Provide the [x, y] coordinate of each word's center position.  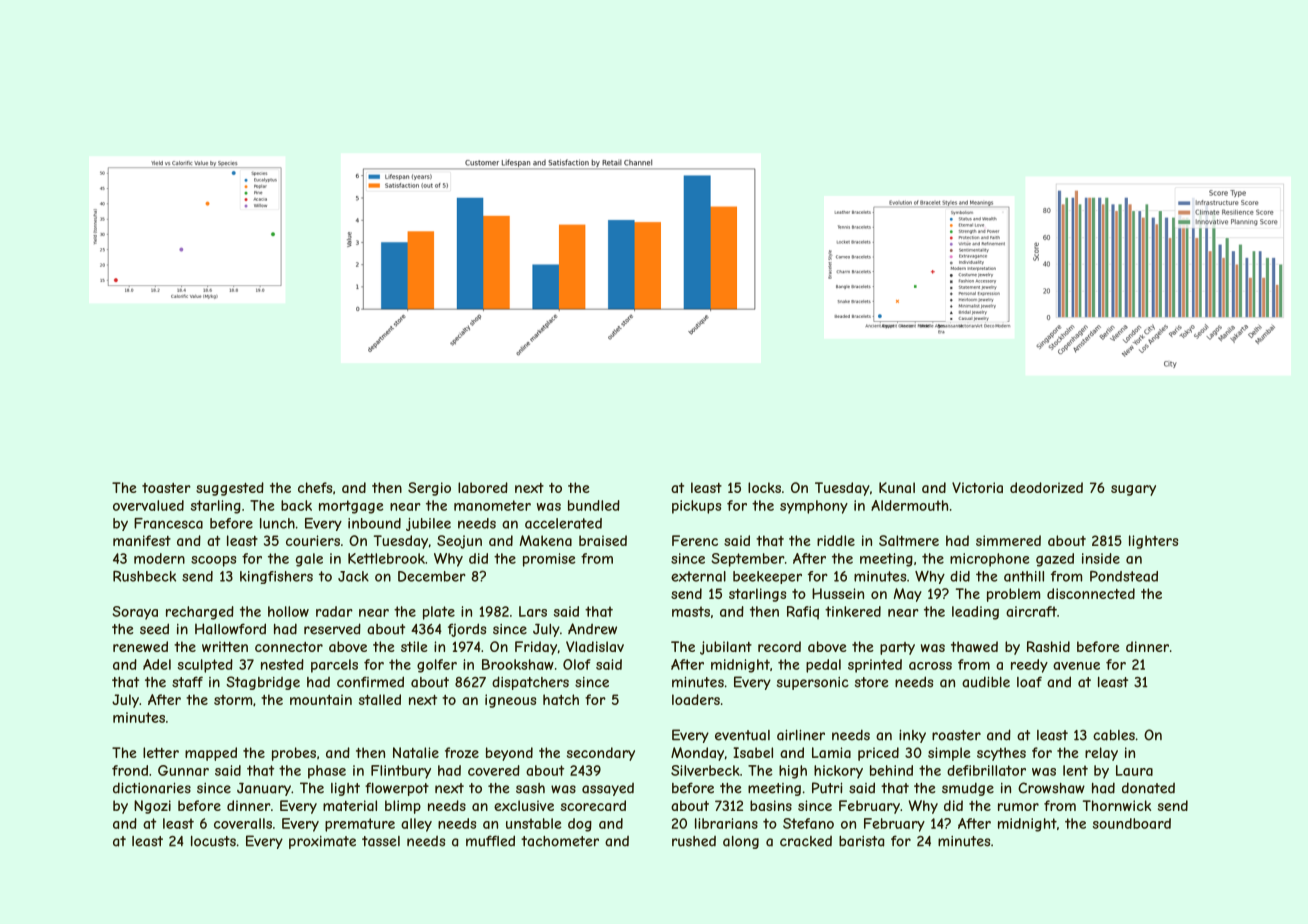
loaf [1029, 682]
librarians [726, 823]
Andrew [592, 629]
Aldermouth [909, 505]
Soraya [135, 613]
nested [282, 664]
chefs [315, 487]
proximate [322, 842]
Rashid [1048, 646]
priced [878, 754]
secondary [601, 754]
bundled [594, 505]
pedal [823, 666]
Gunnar [183, 770]
